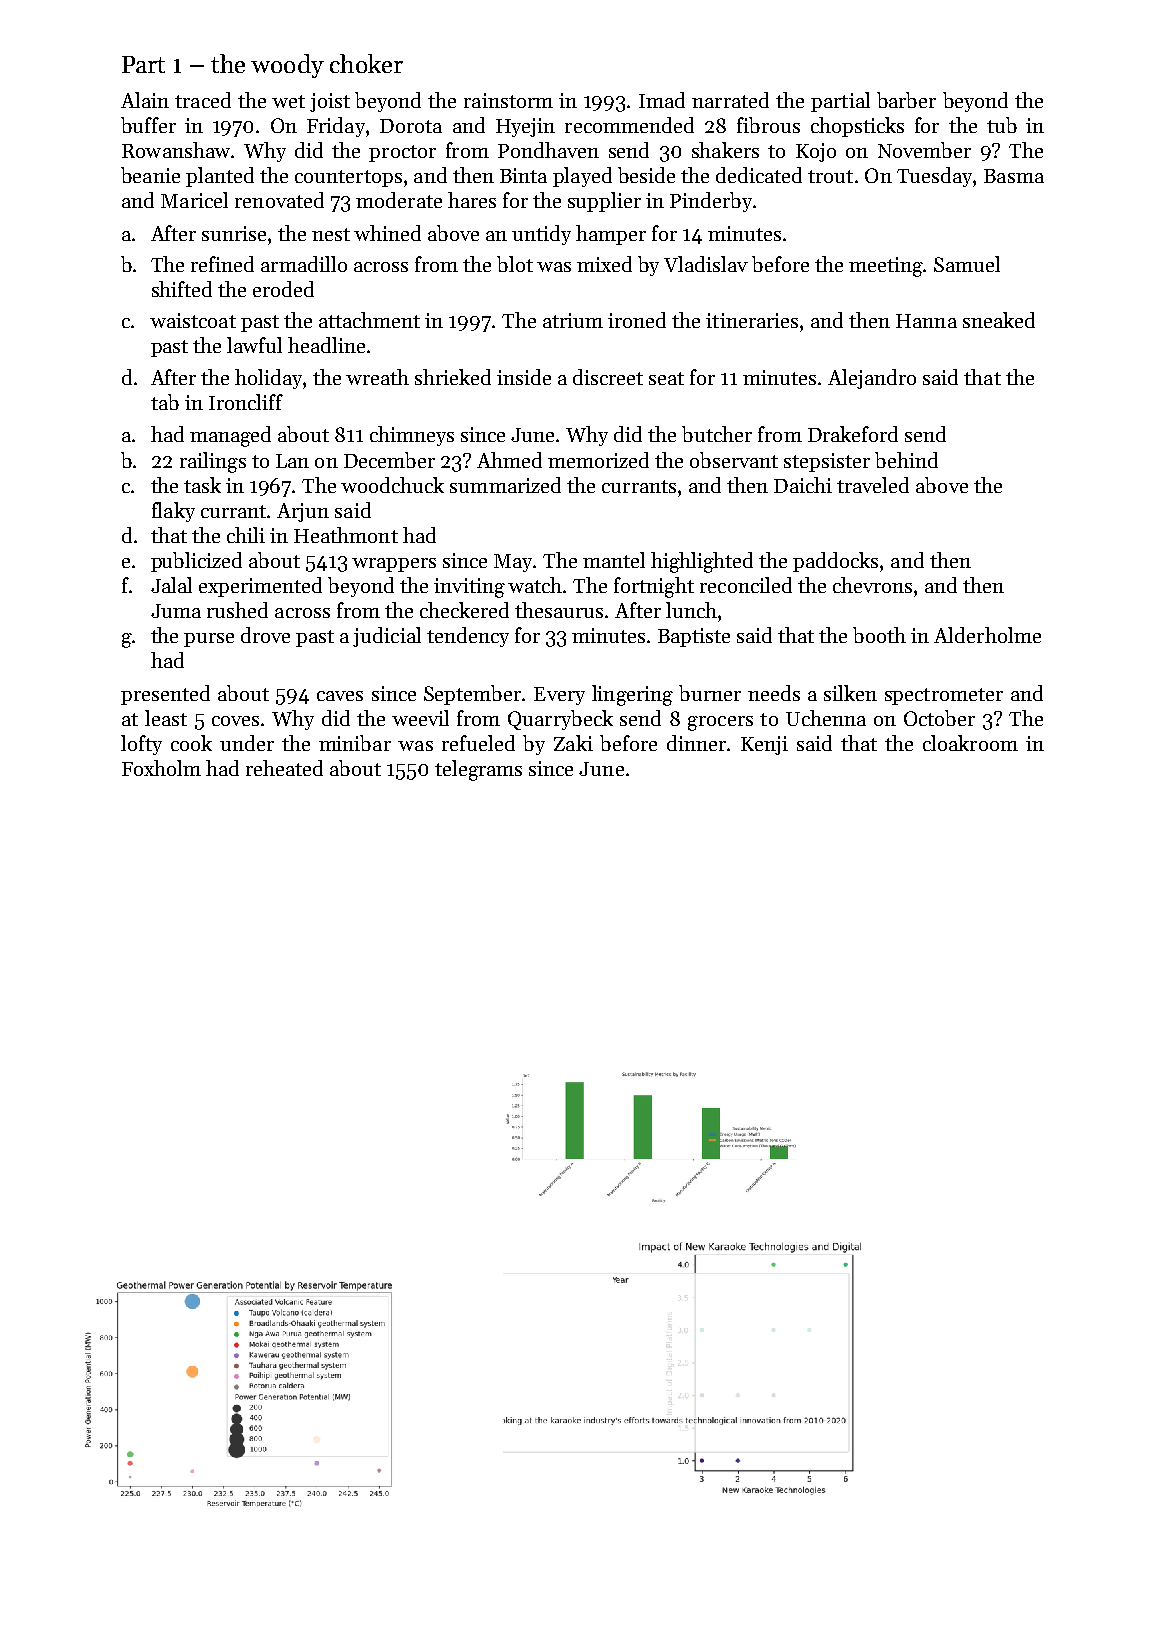 This screenshot has height=1648, width=1165. What do you see at coordinates (711, 202) in the screenshot?
I see `Pinderby` at bounding box center [711, 202].
